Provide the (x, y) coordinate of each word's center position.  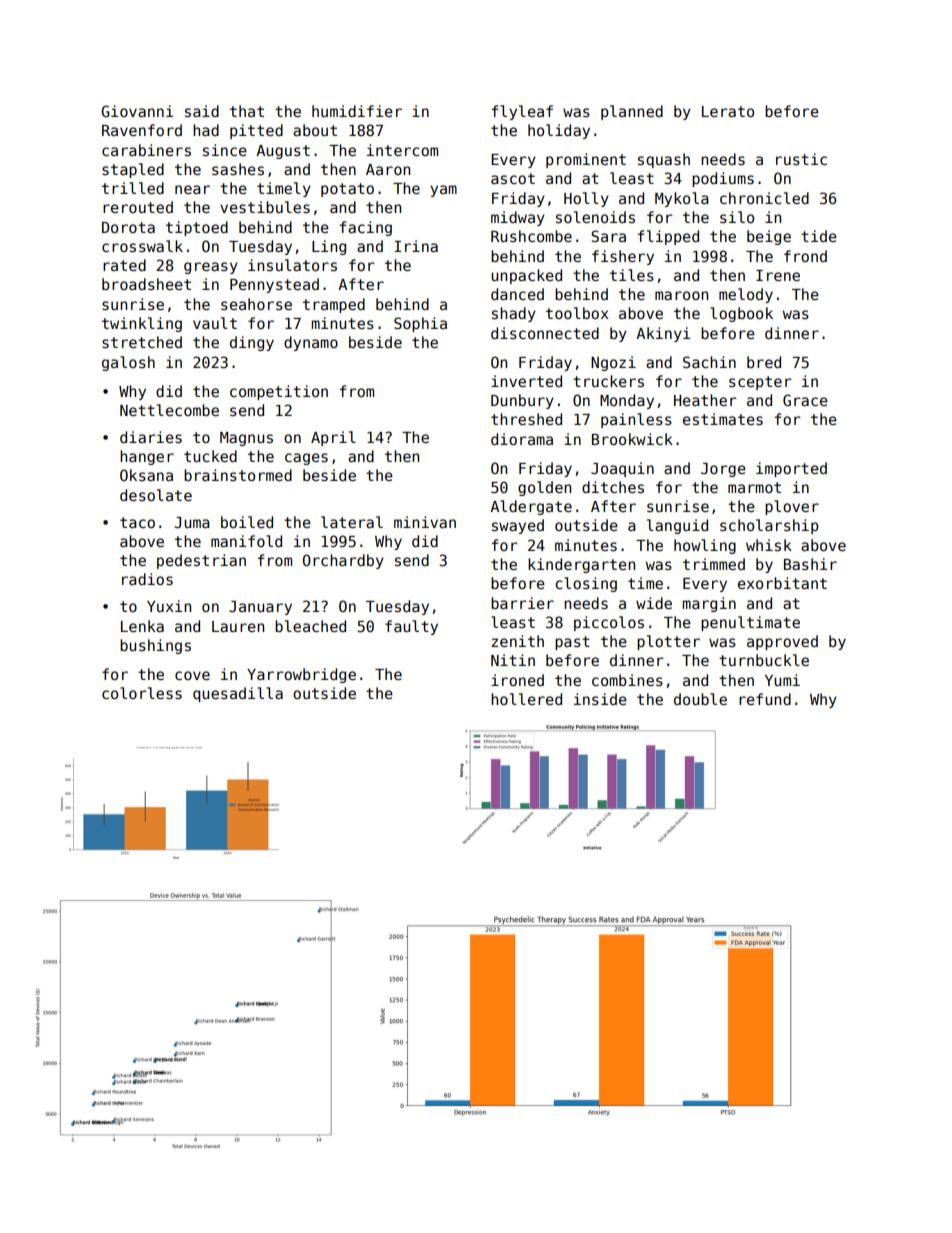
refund (765, 699)
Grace (805, 400)
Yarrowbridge (301, 675)
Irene (778, 275)
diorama (522, 439)
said (202, 111)
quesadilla (238, 694)
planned (632, 112)
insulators (292, 265)
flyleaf (522, 112)
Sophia (420, 324)
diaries (151, 437)
